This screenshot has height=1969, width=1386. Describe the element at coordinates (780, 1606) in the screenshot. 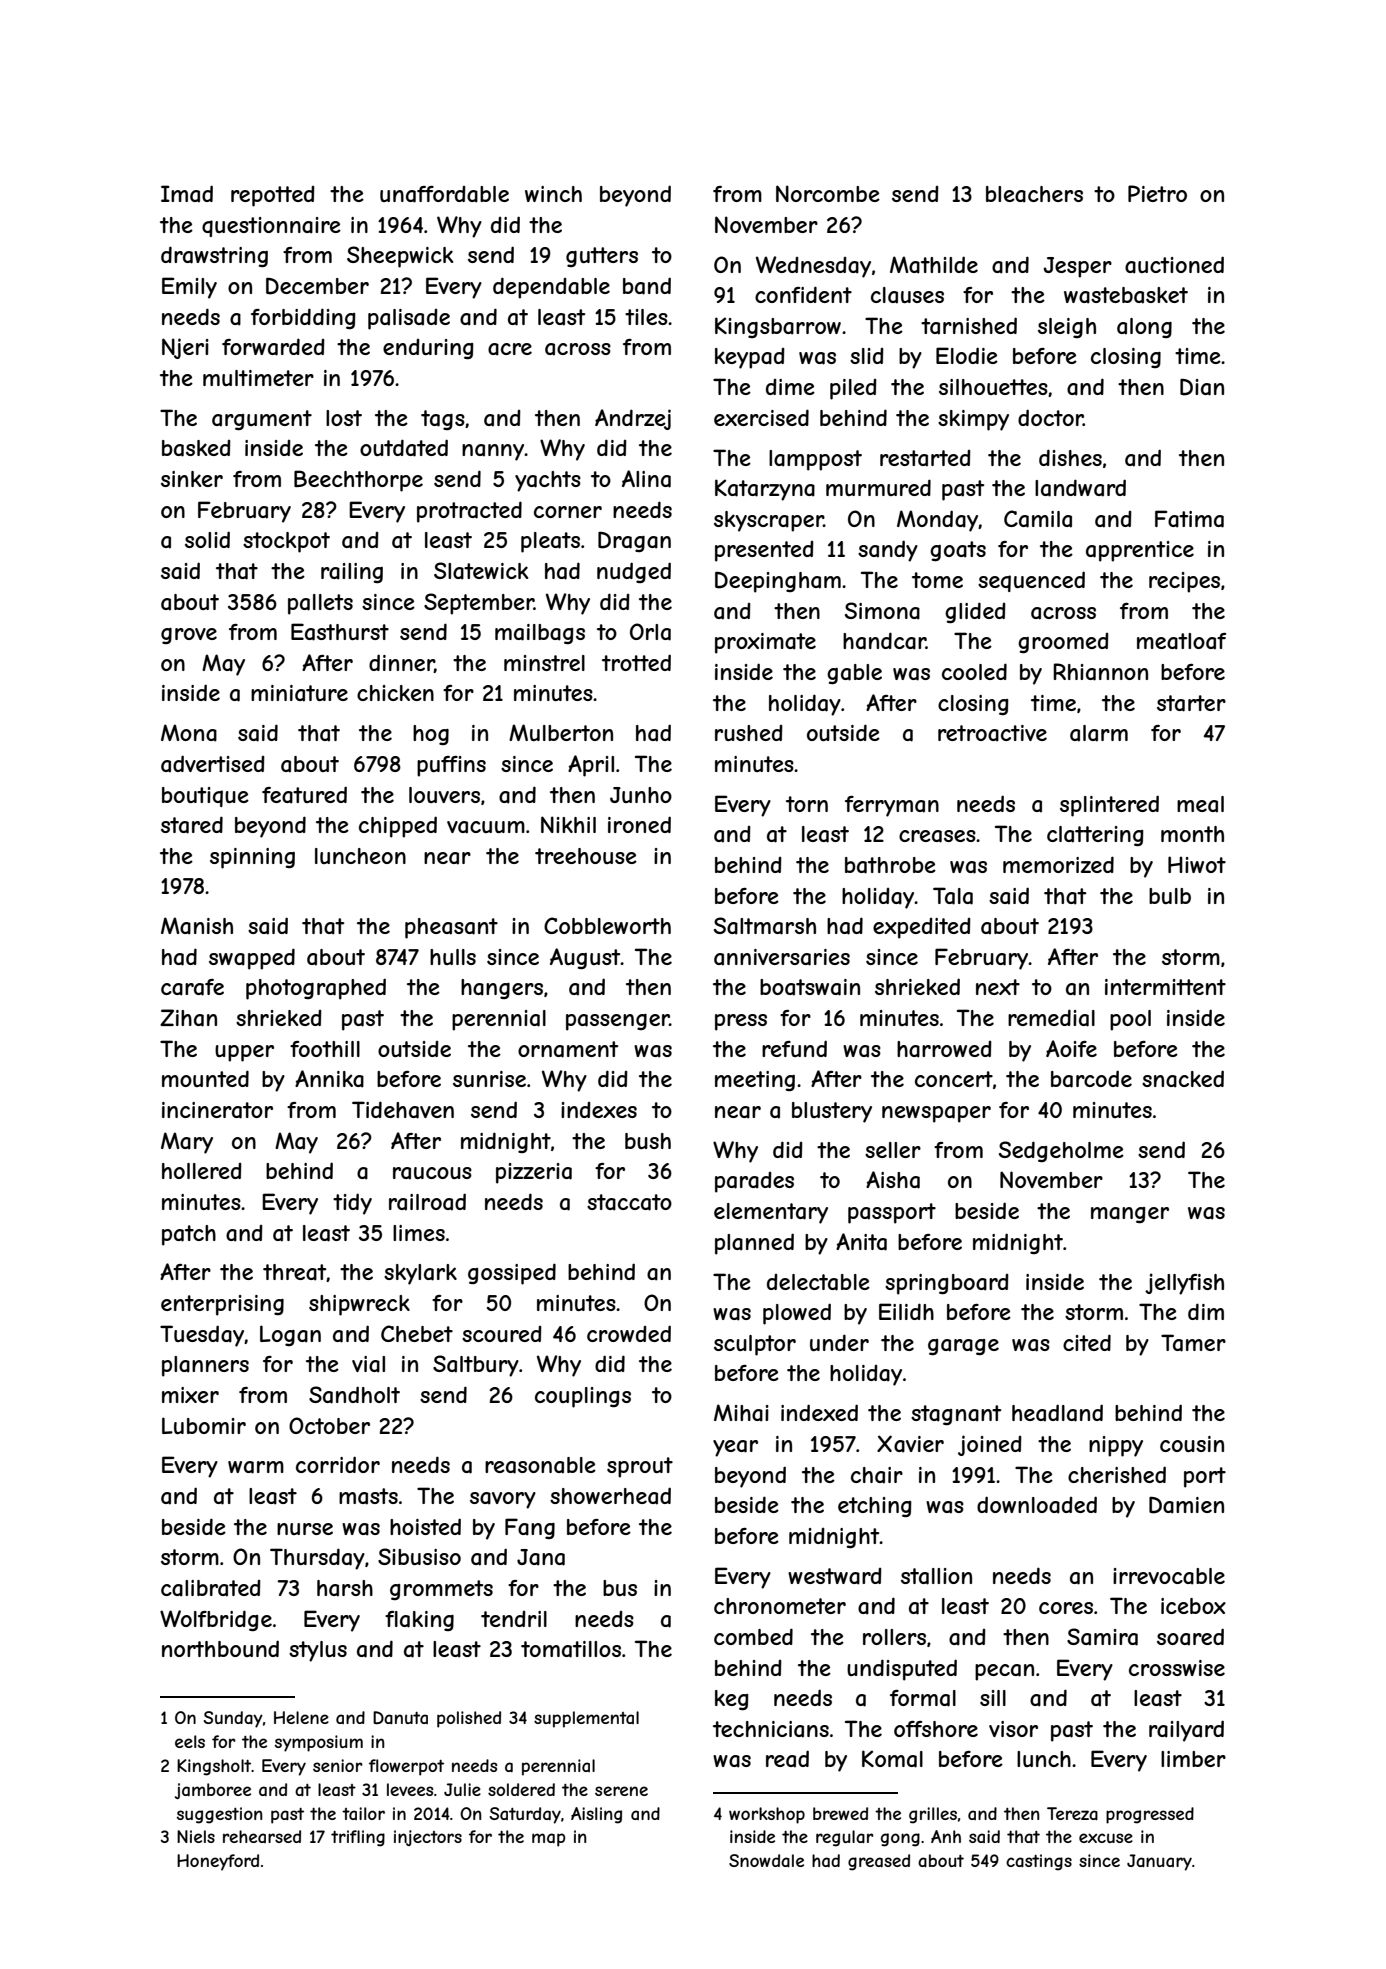

I see `chronometer` at that location.
